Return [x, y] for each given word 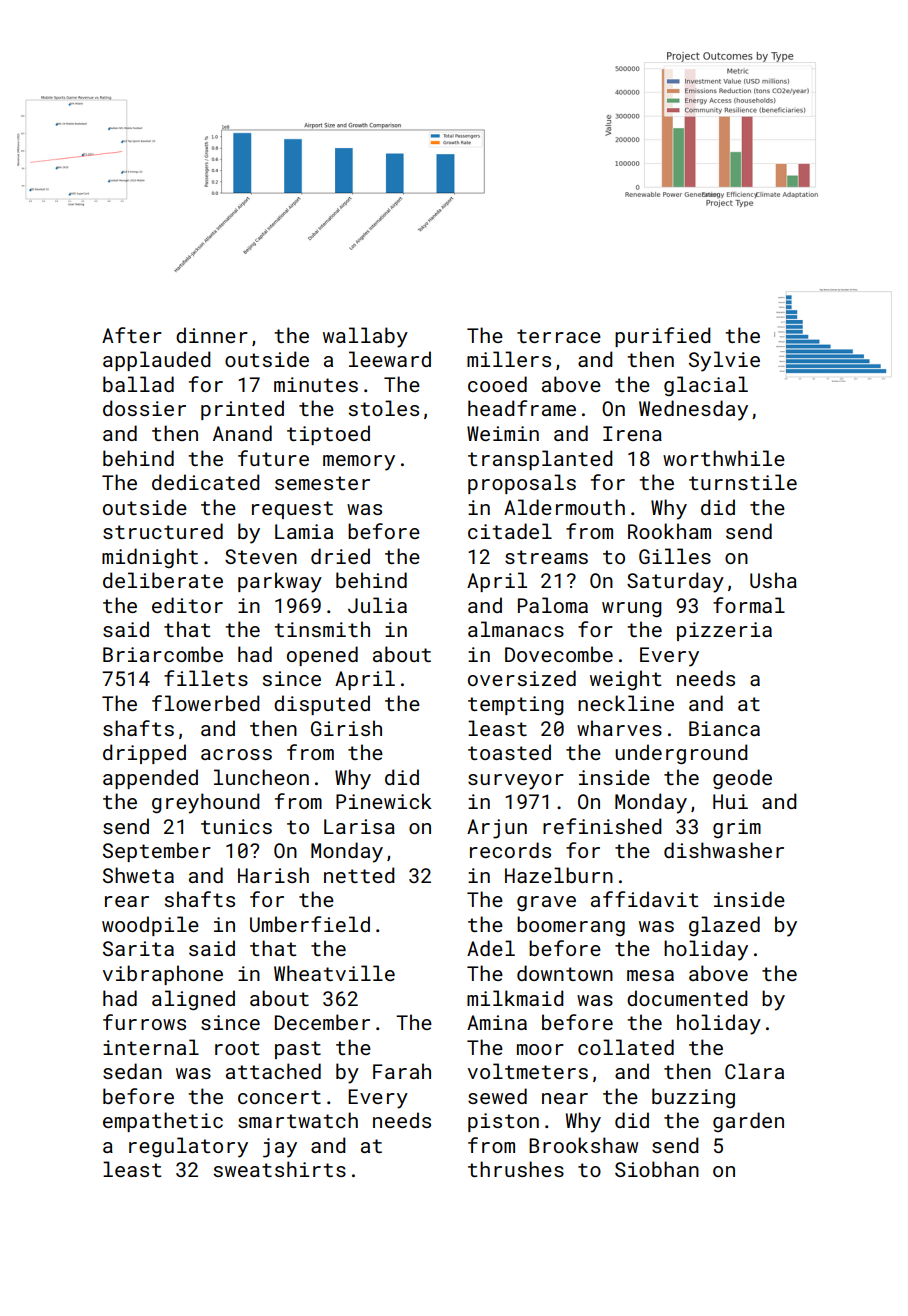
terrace [559, 336]
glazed [724, 926]
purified [663, 337]
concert [279, 1097]
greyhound [206, 803]
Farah [402, 1071]
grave [546, 903]
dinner [212, 335]
